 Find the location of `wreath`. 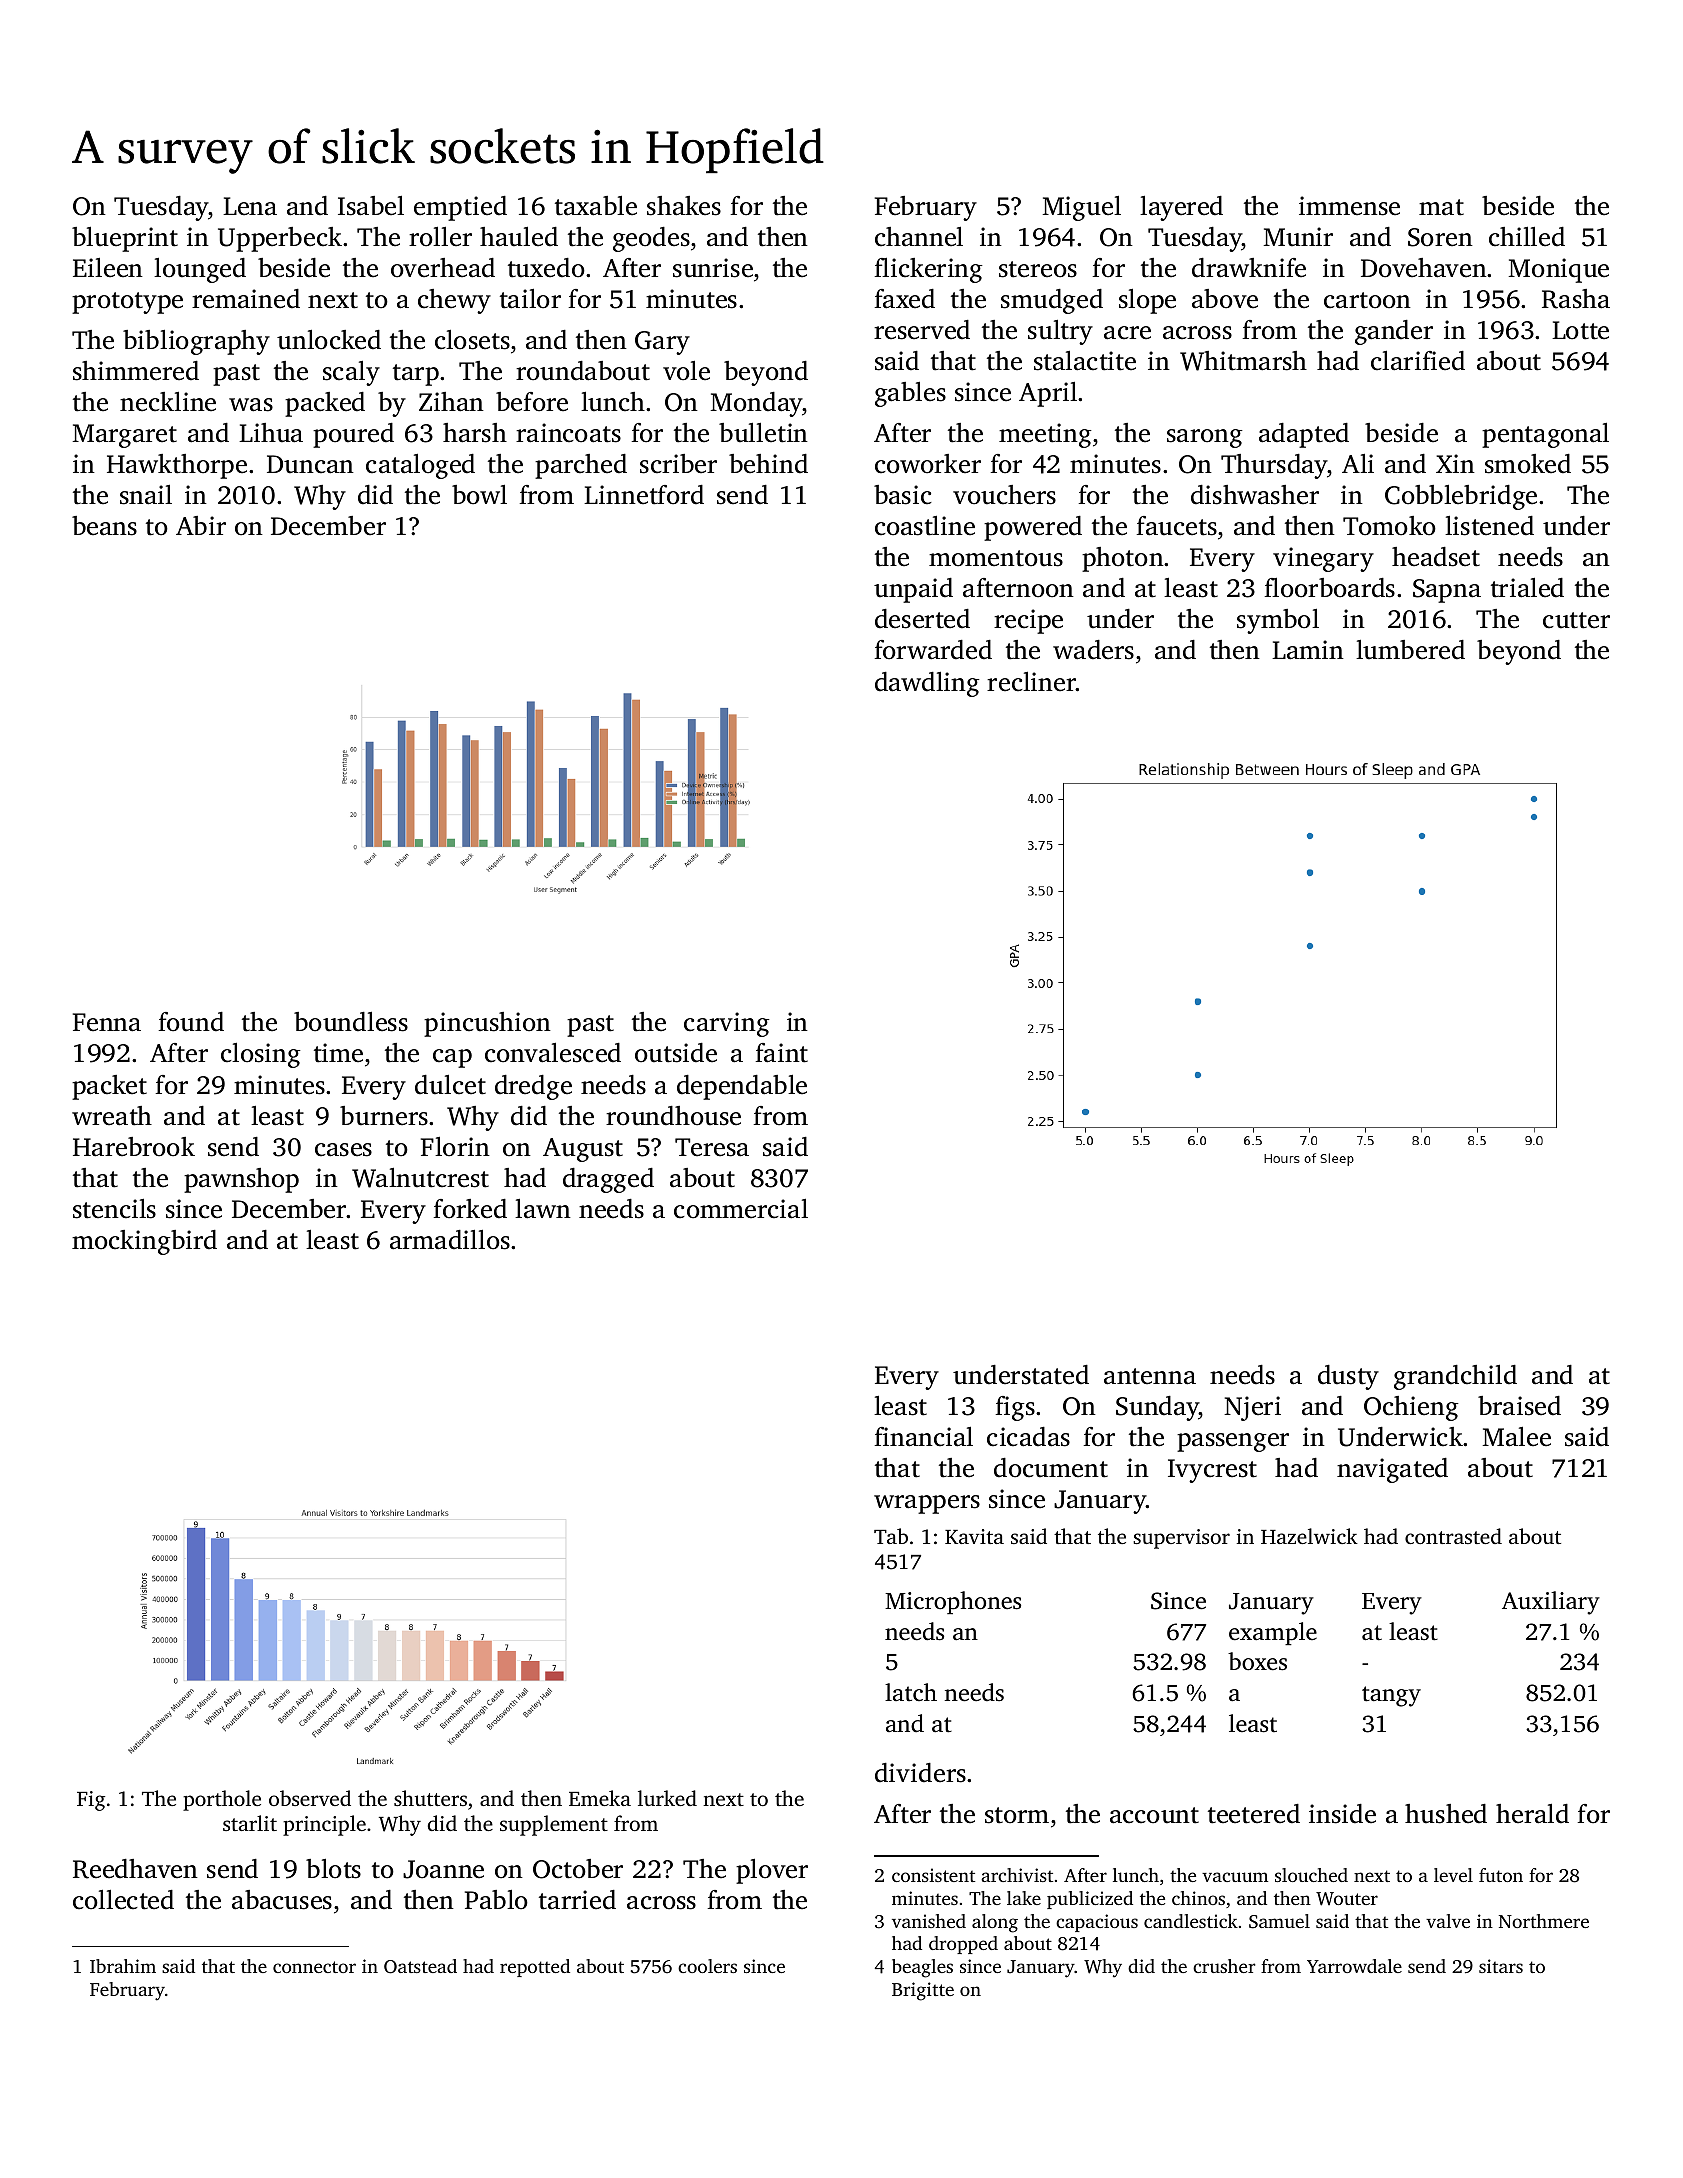

wreath is located at coordinates (112, 1116).
